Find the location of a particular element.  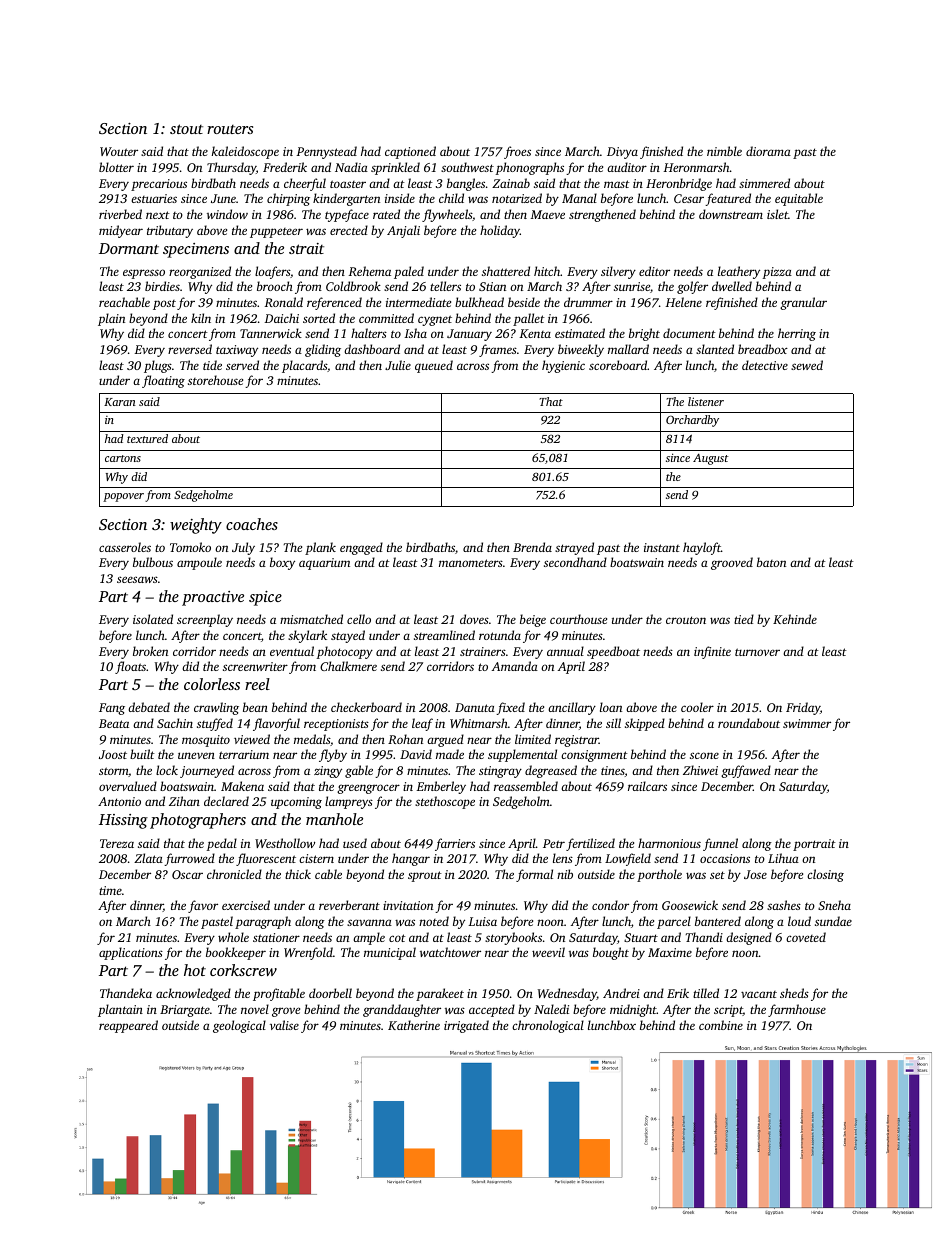

Katherine is located at coordinates (414, 1025).
